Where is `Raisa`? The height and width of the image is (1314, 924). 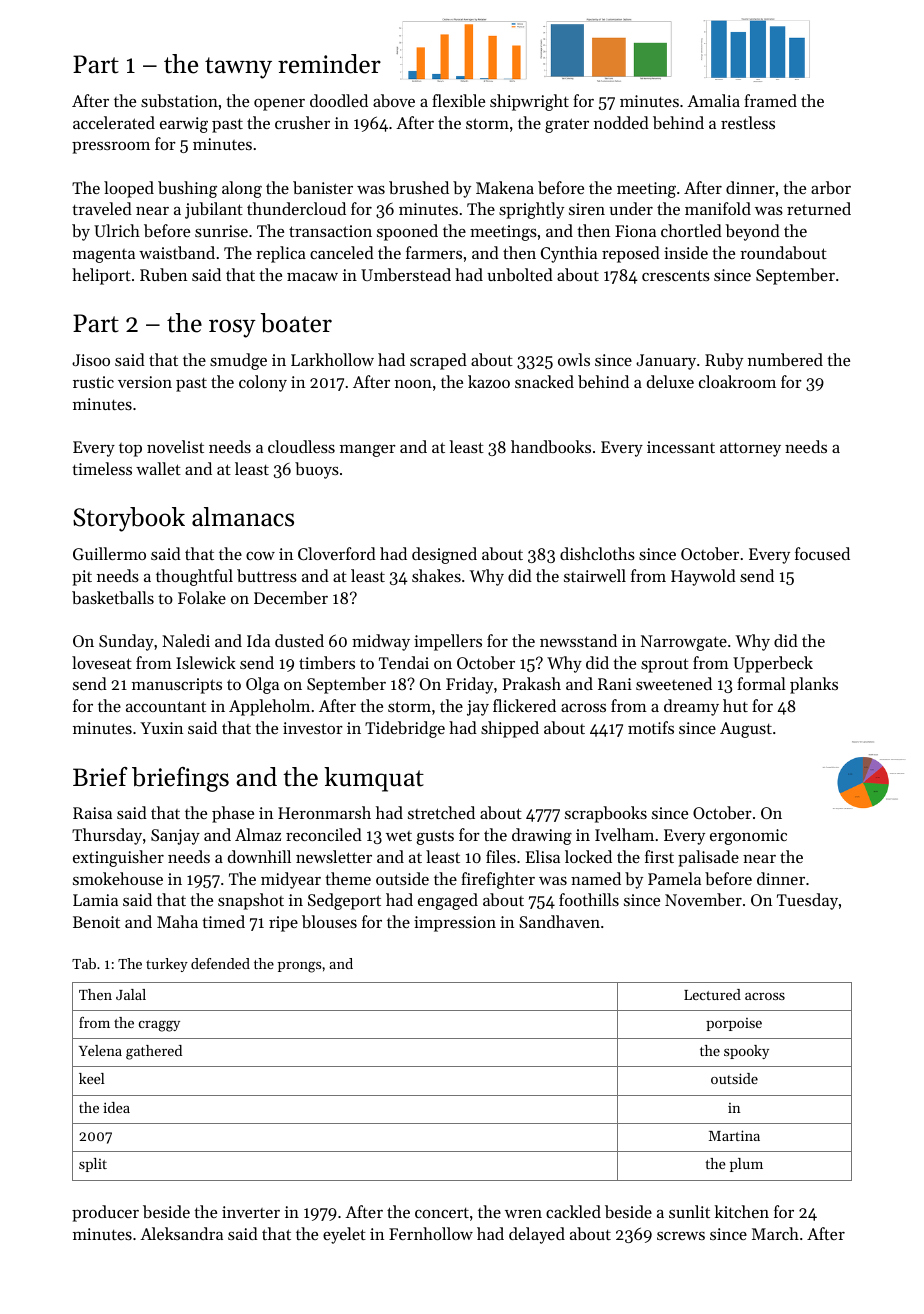
Raisa is located at coordinates (92, 813).
